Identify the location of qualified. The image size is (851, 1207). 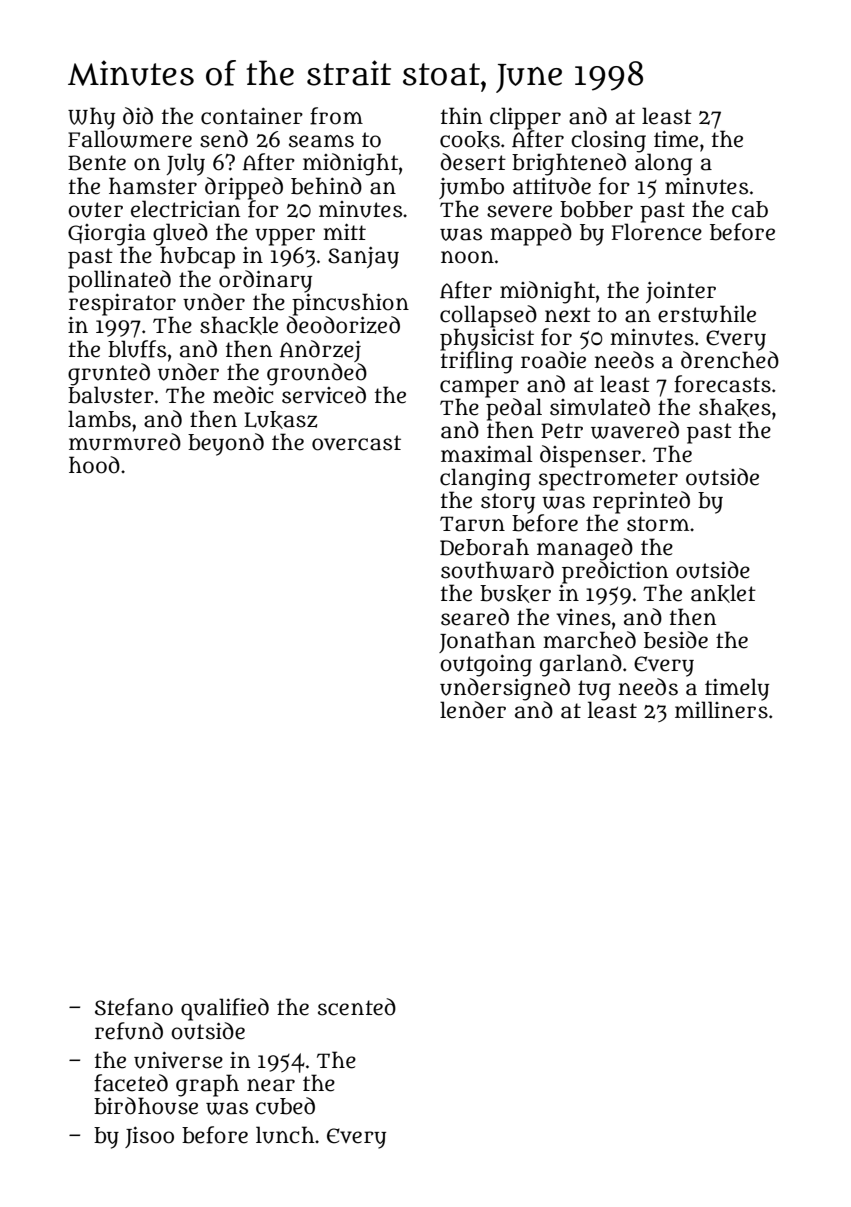
(225, 1009).
